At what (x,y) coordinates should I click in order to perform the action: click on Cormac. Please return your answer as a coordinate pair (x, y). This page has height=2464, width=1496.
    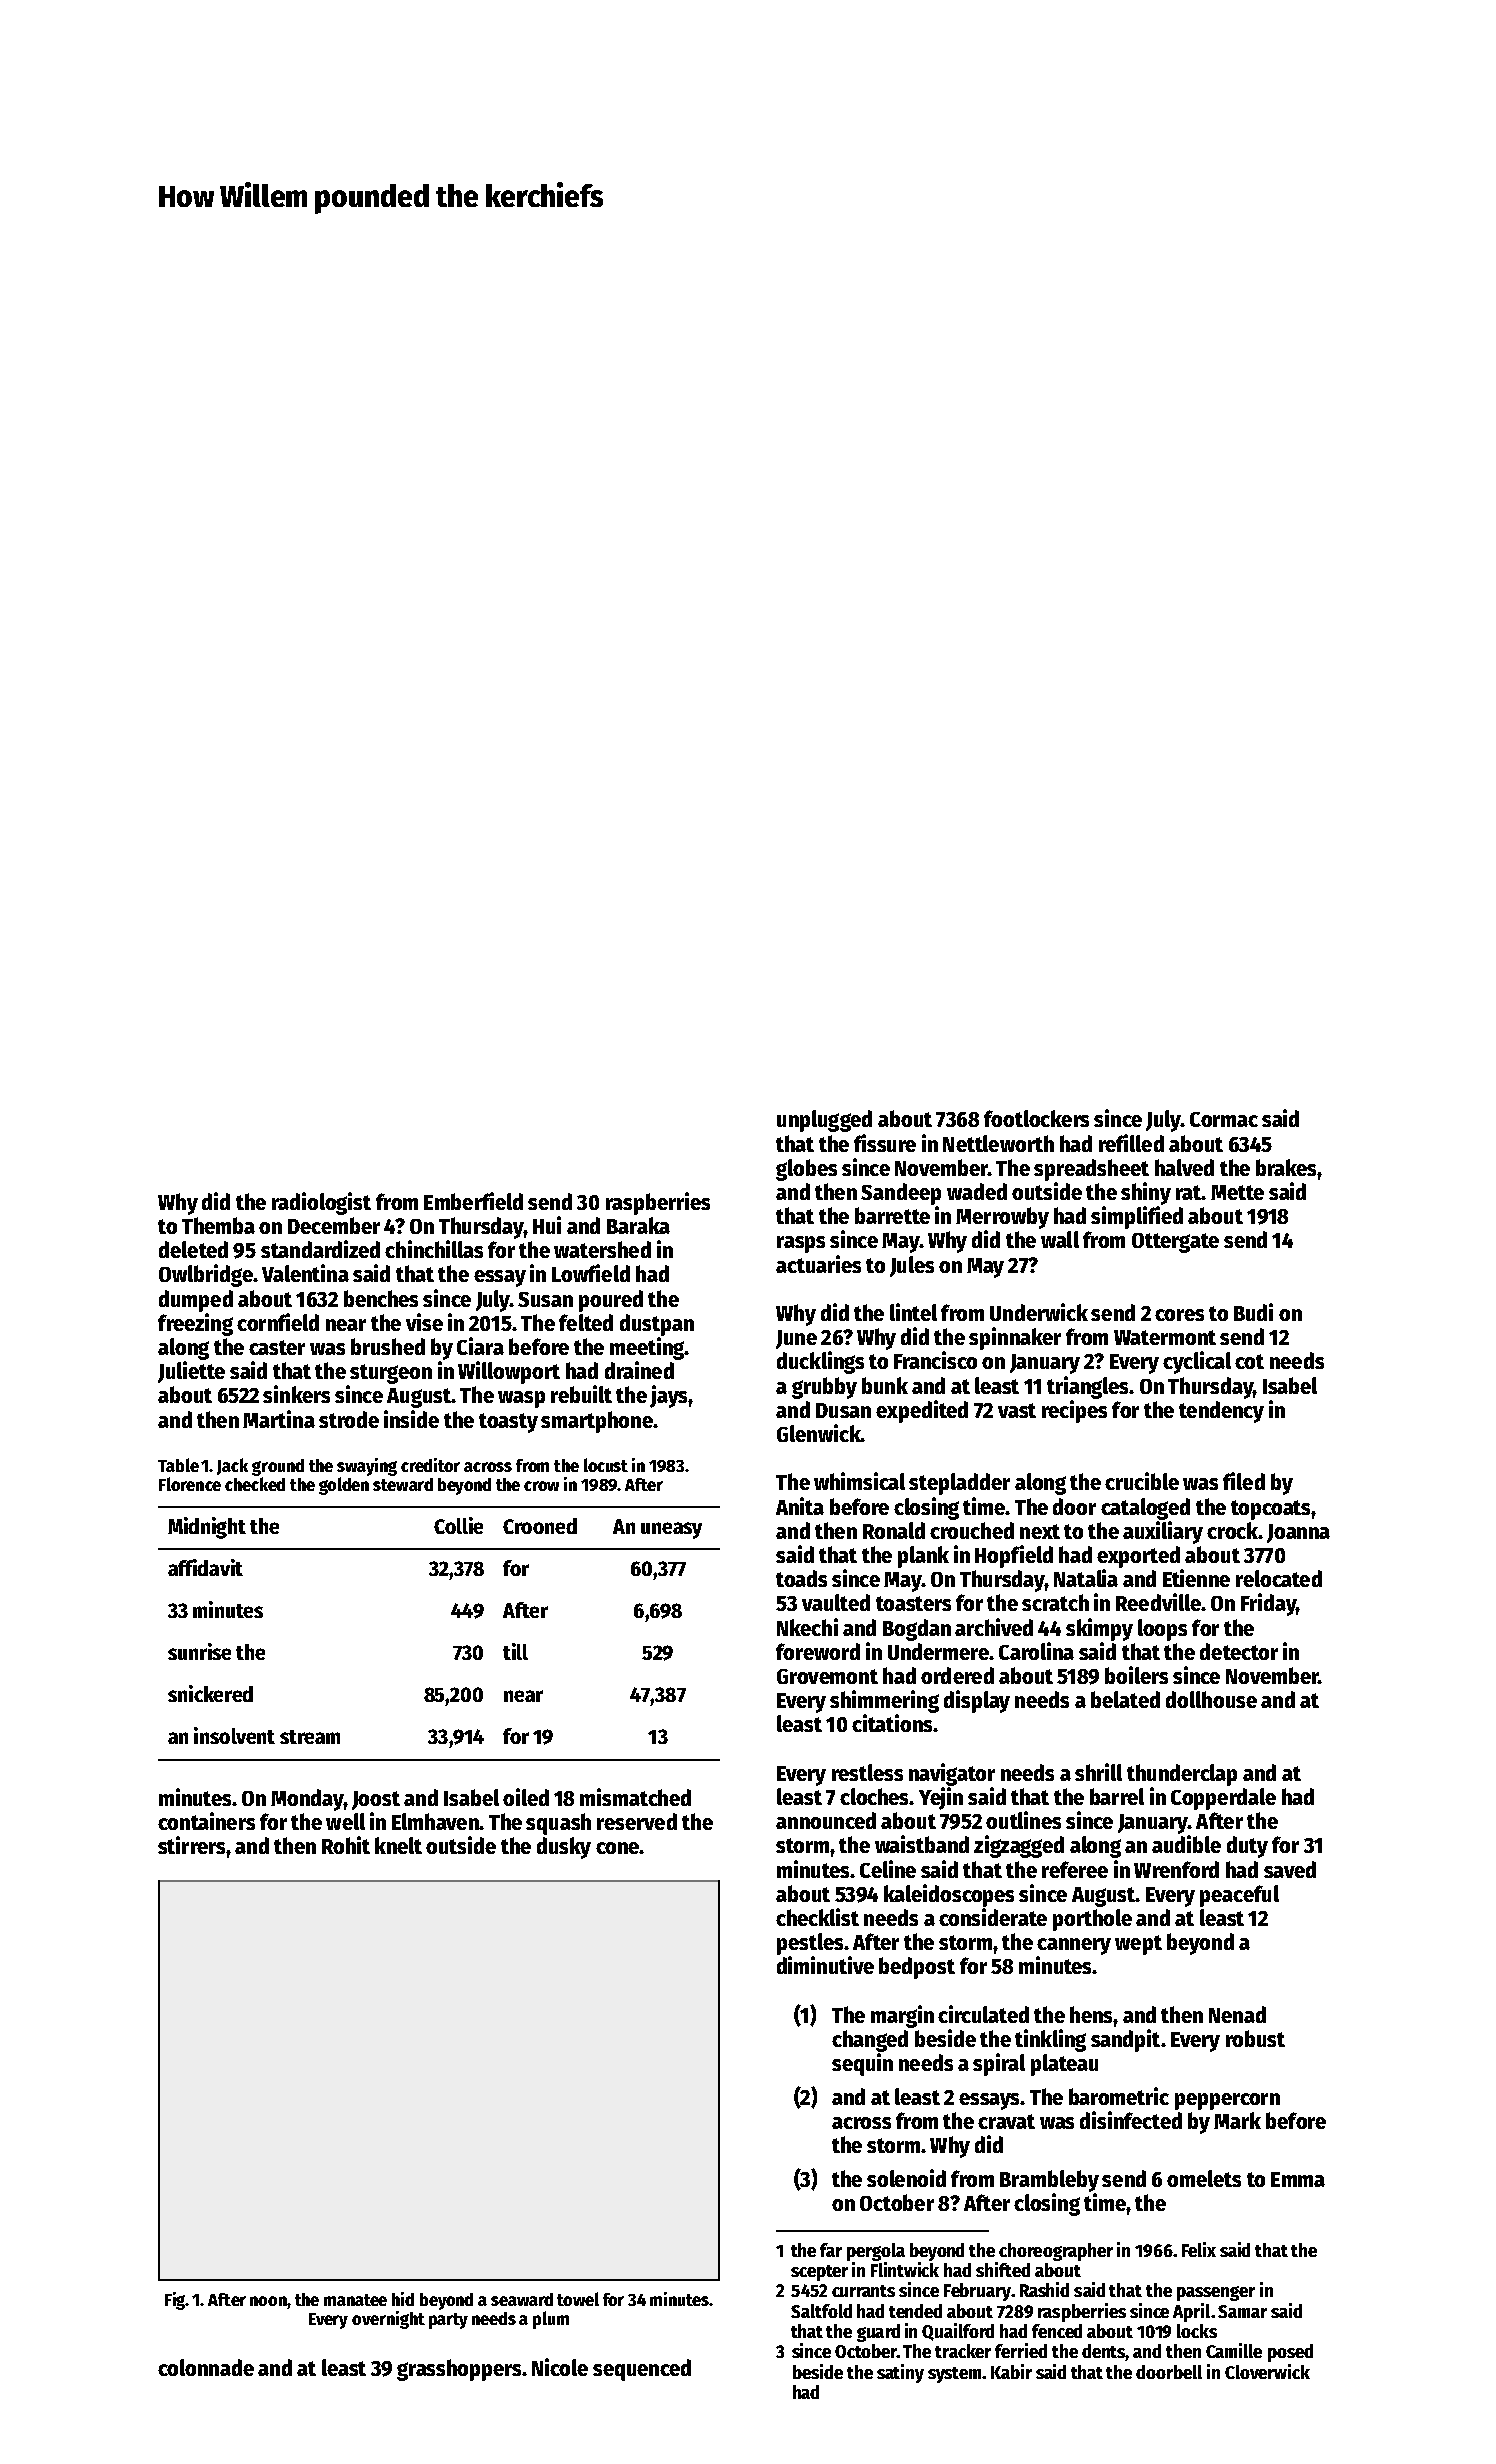
    Looking at the image, I should click on (1224, 1119).
